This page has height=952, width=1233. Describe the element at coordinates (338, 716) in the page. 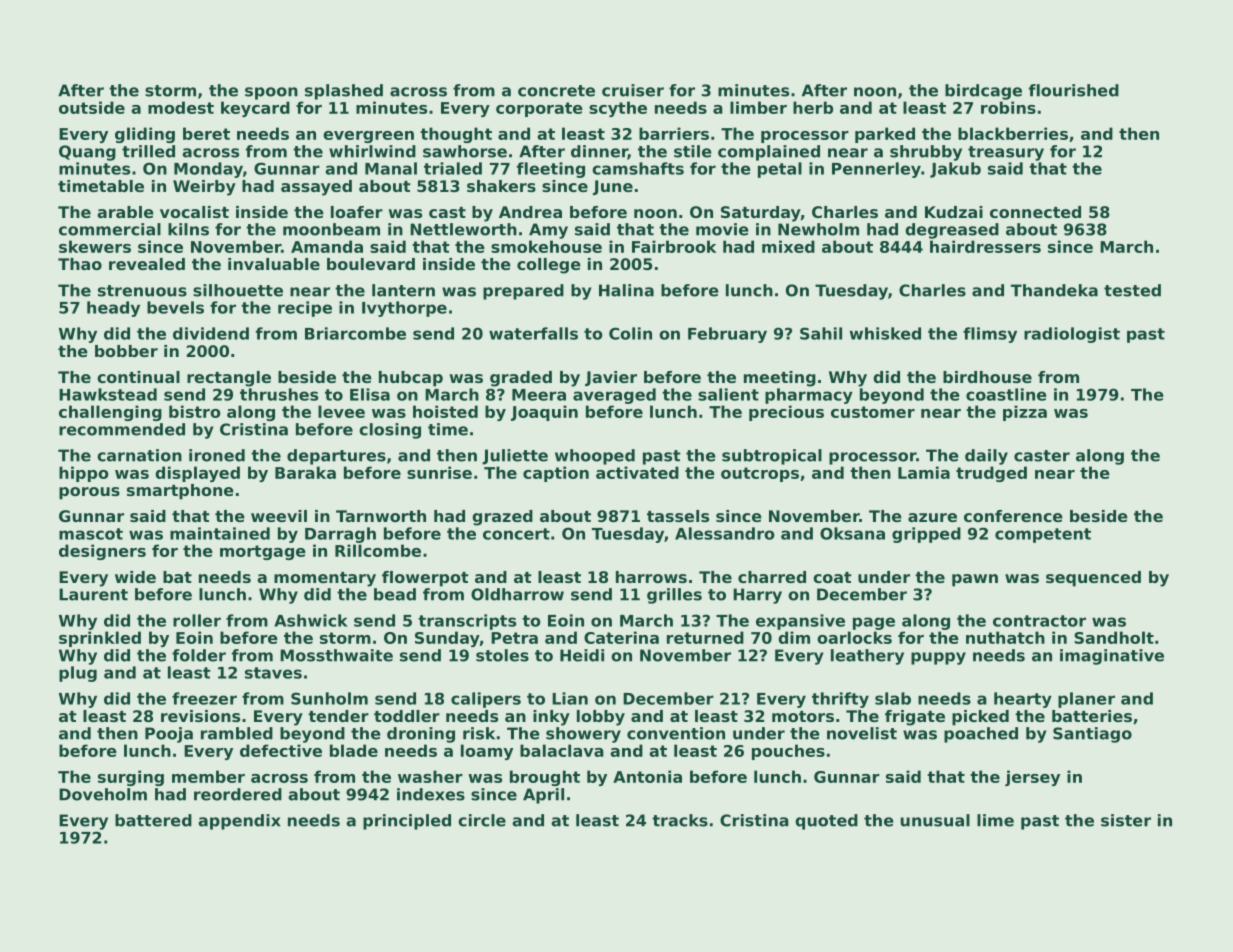

I see `tender` at that location.
